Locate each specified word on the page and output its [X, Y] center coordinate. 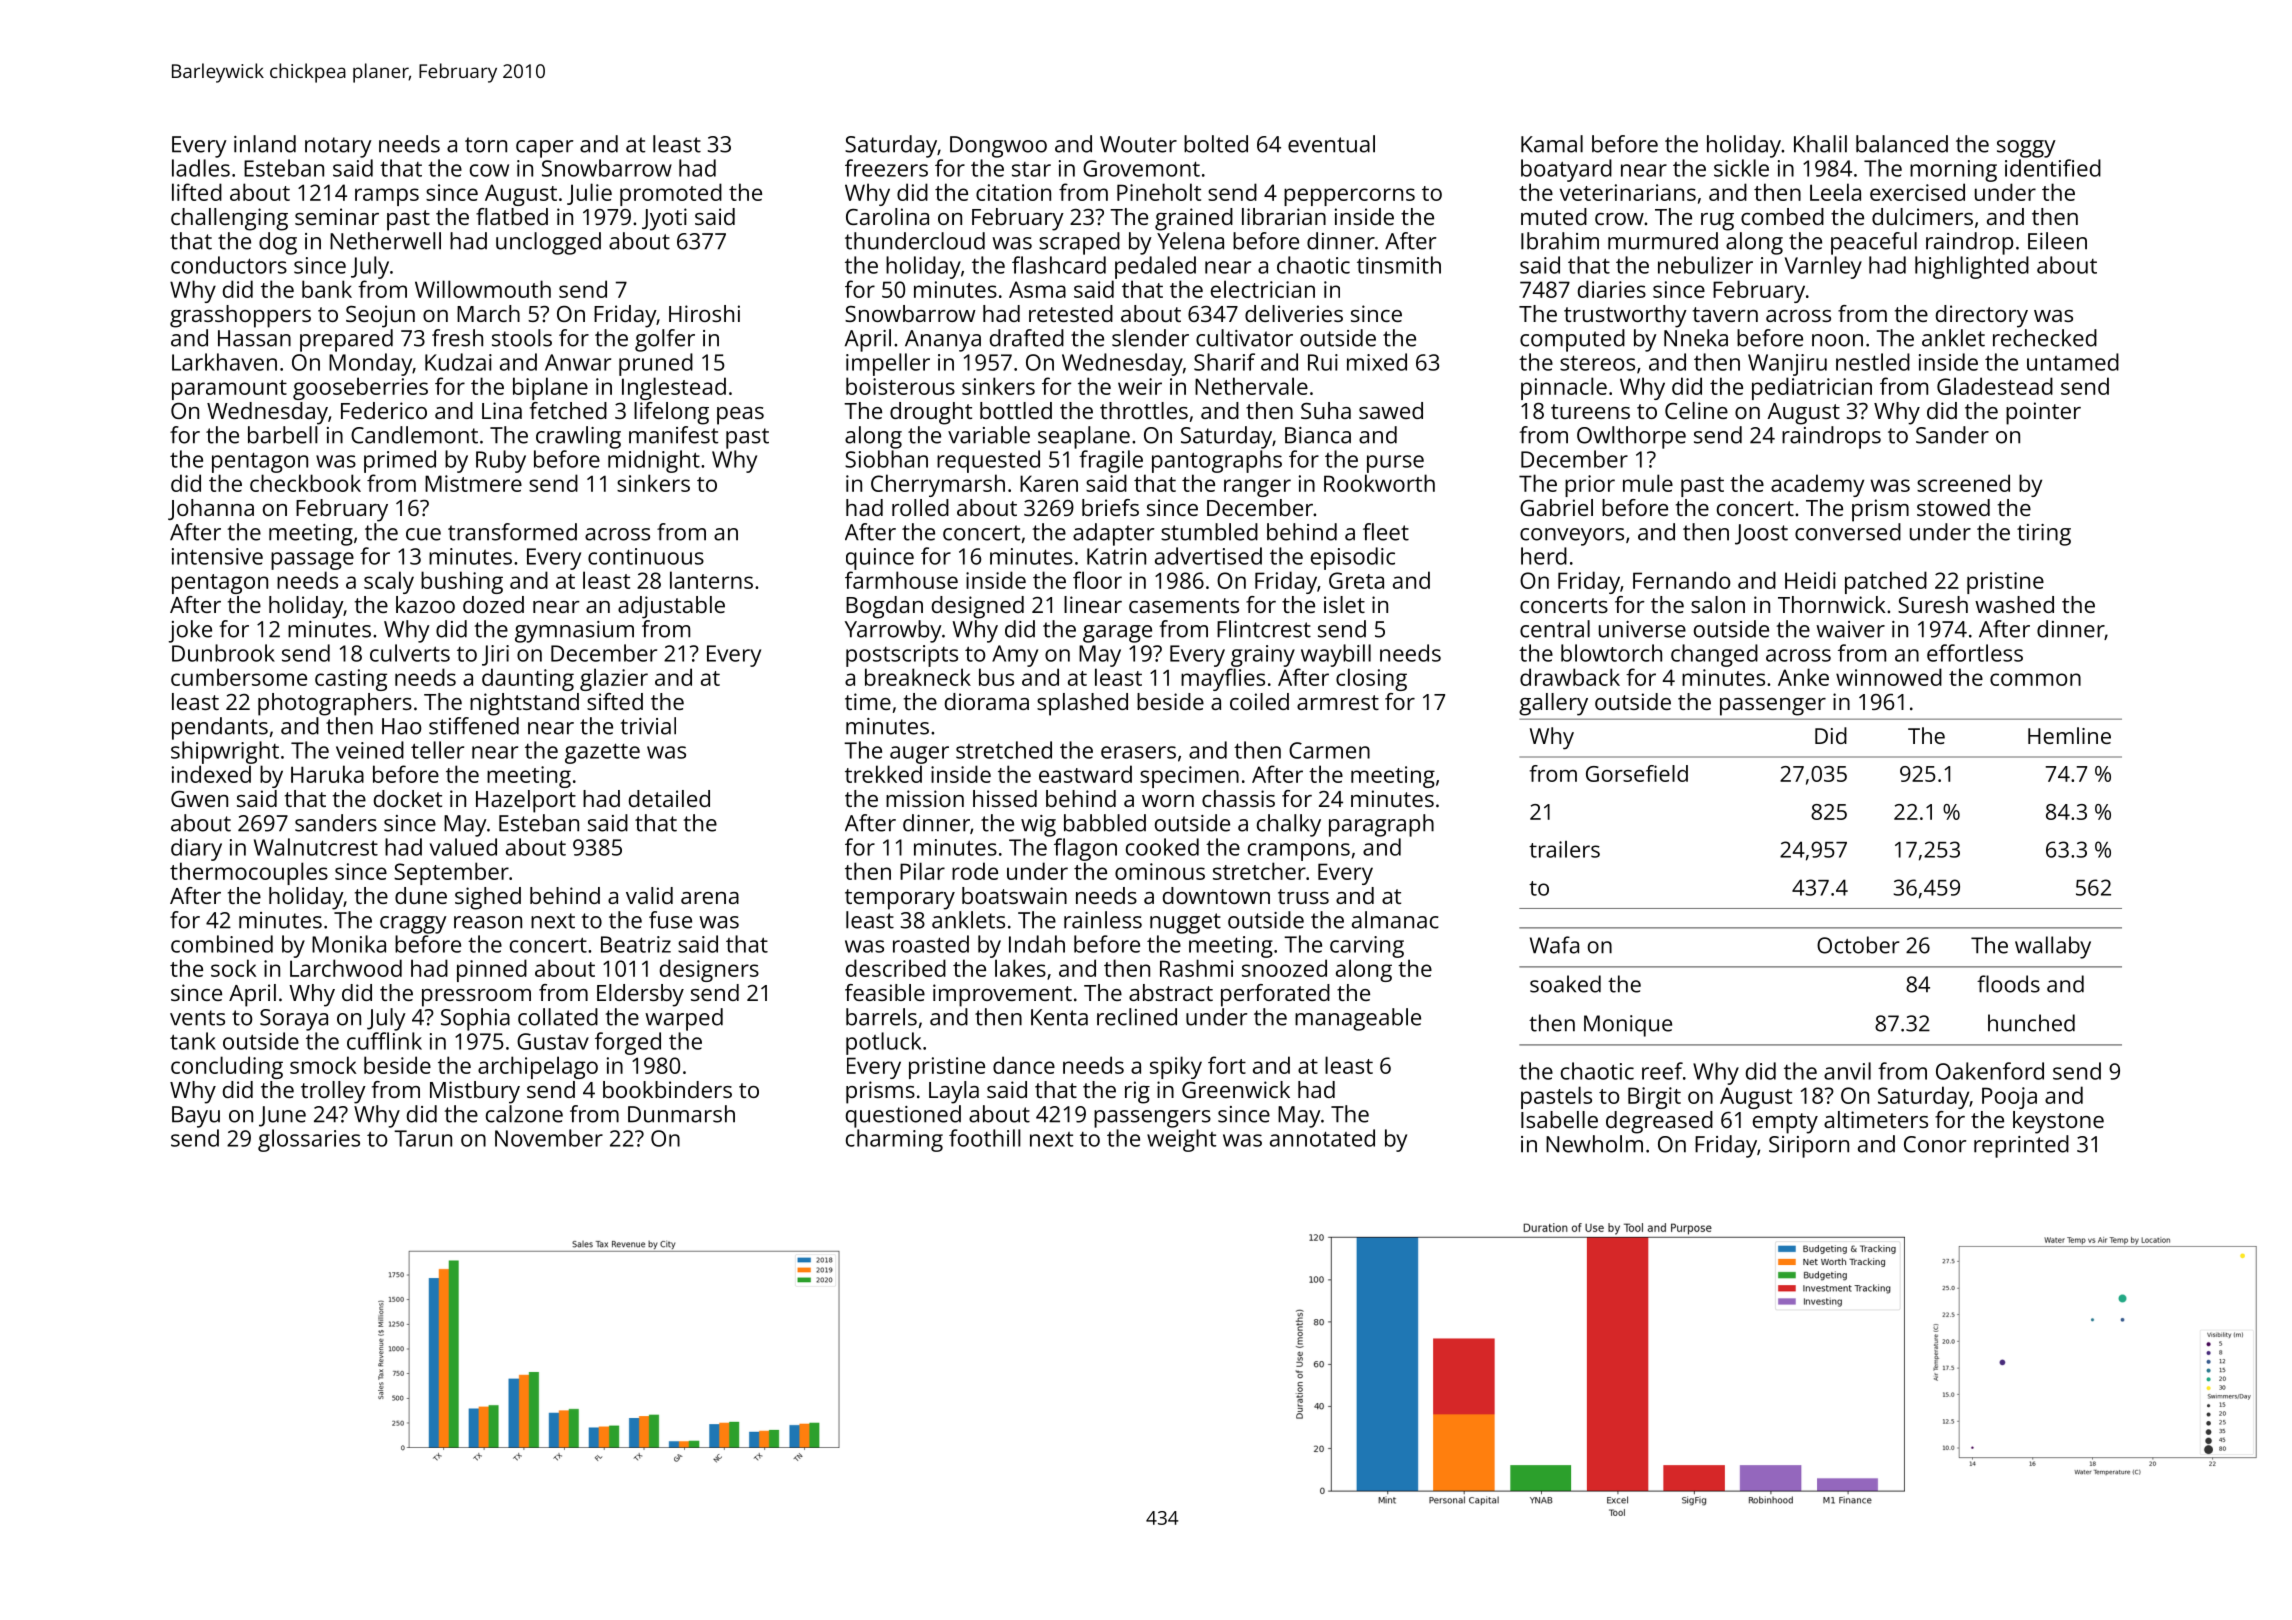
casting [351, 680]
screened [1963, 483]
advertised [1208, 556]
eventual [1331, 144]
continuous [646, 556]
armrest [1338, 702]
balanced [1902, 144]
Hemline [2069, 735]
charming [894, 1140]
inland [265, 144]
